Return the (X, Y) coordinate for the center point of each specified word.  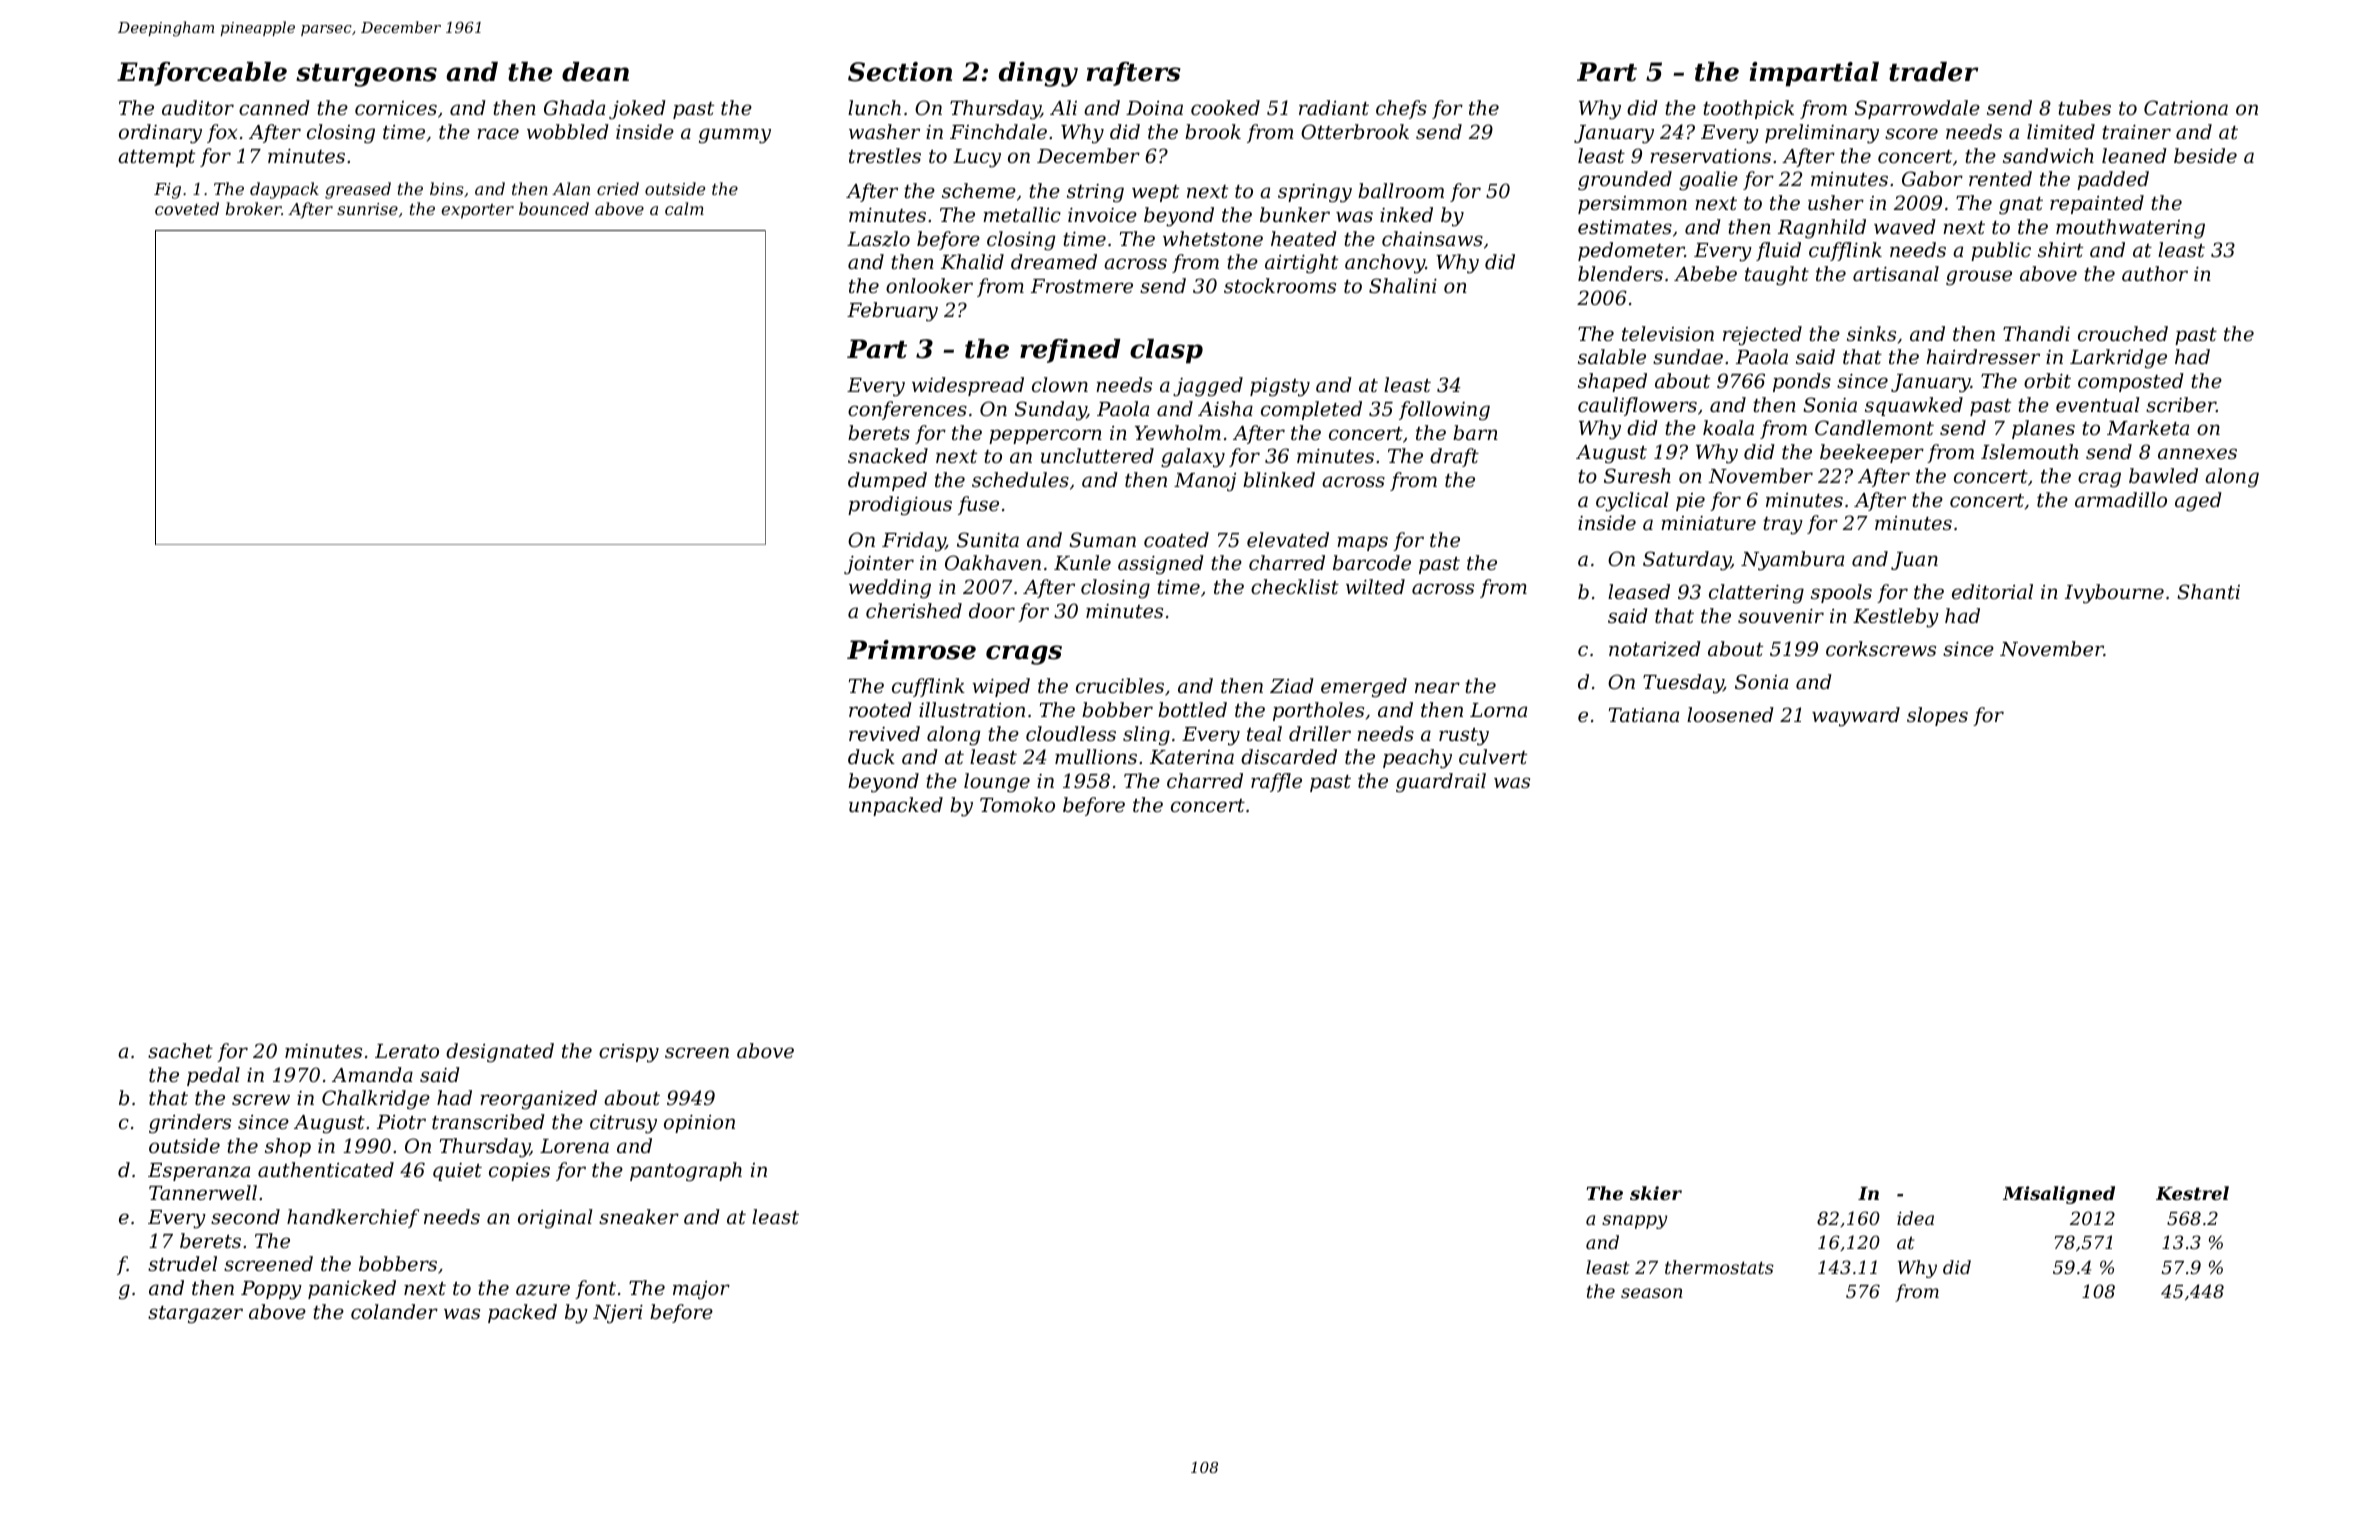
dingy (1038, 74)
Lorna (1498, 710)
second (245, 1216)
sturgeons (366, 75)
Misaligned (2059, 1195)
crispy (629, 1053)
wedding (890, 589)
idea (1915, 1218)
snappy (1634, 1222)
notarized (1655, 649)
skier (1656, 1193)
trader (1933, 72)
